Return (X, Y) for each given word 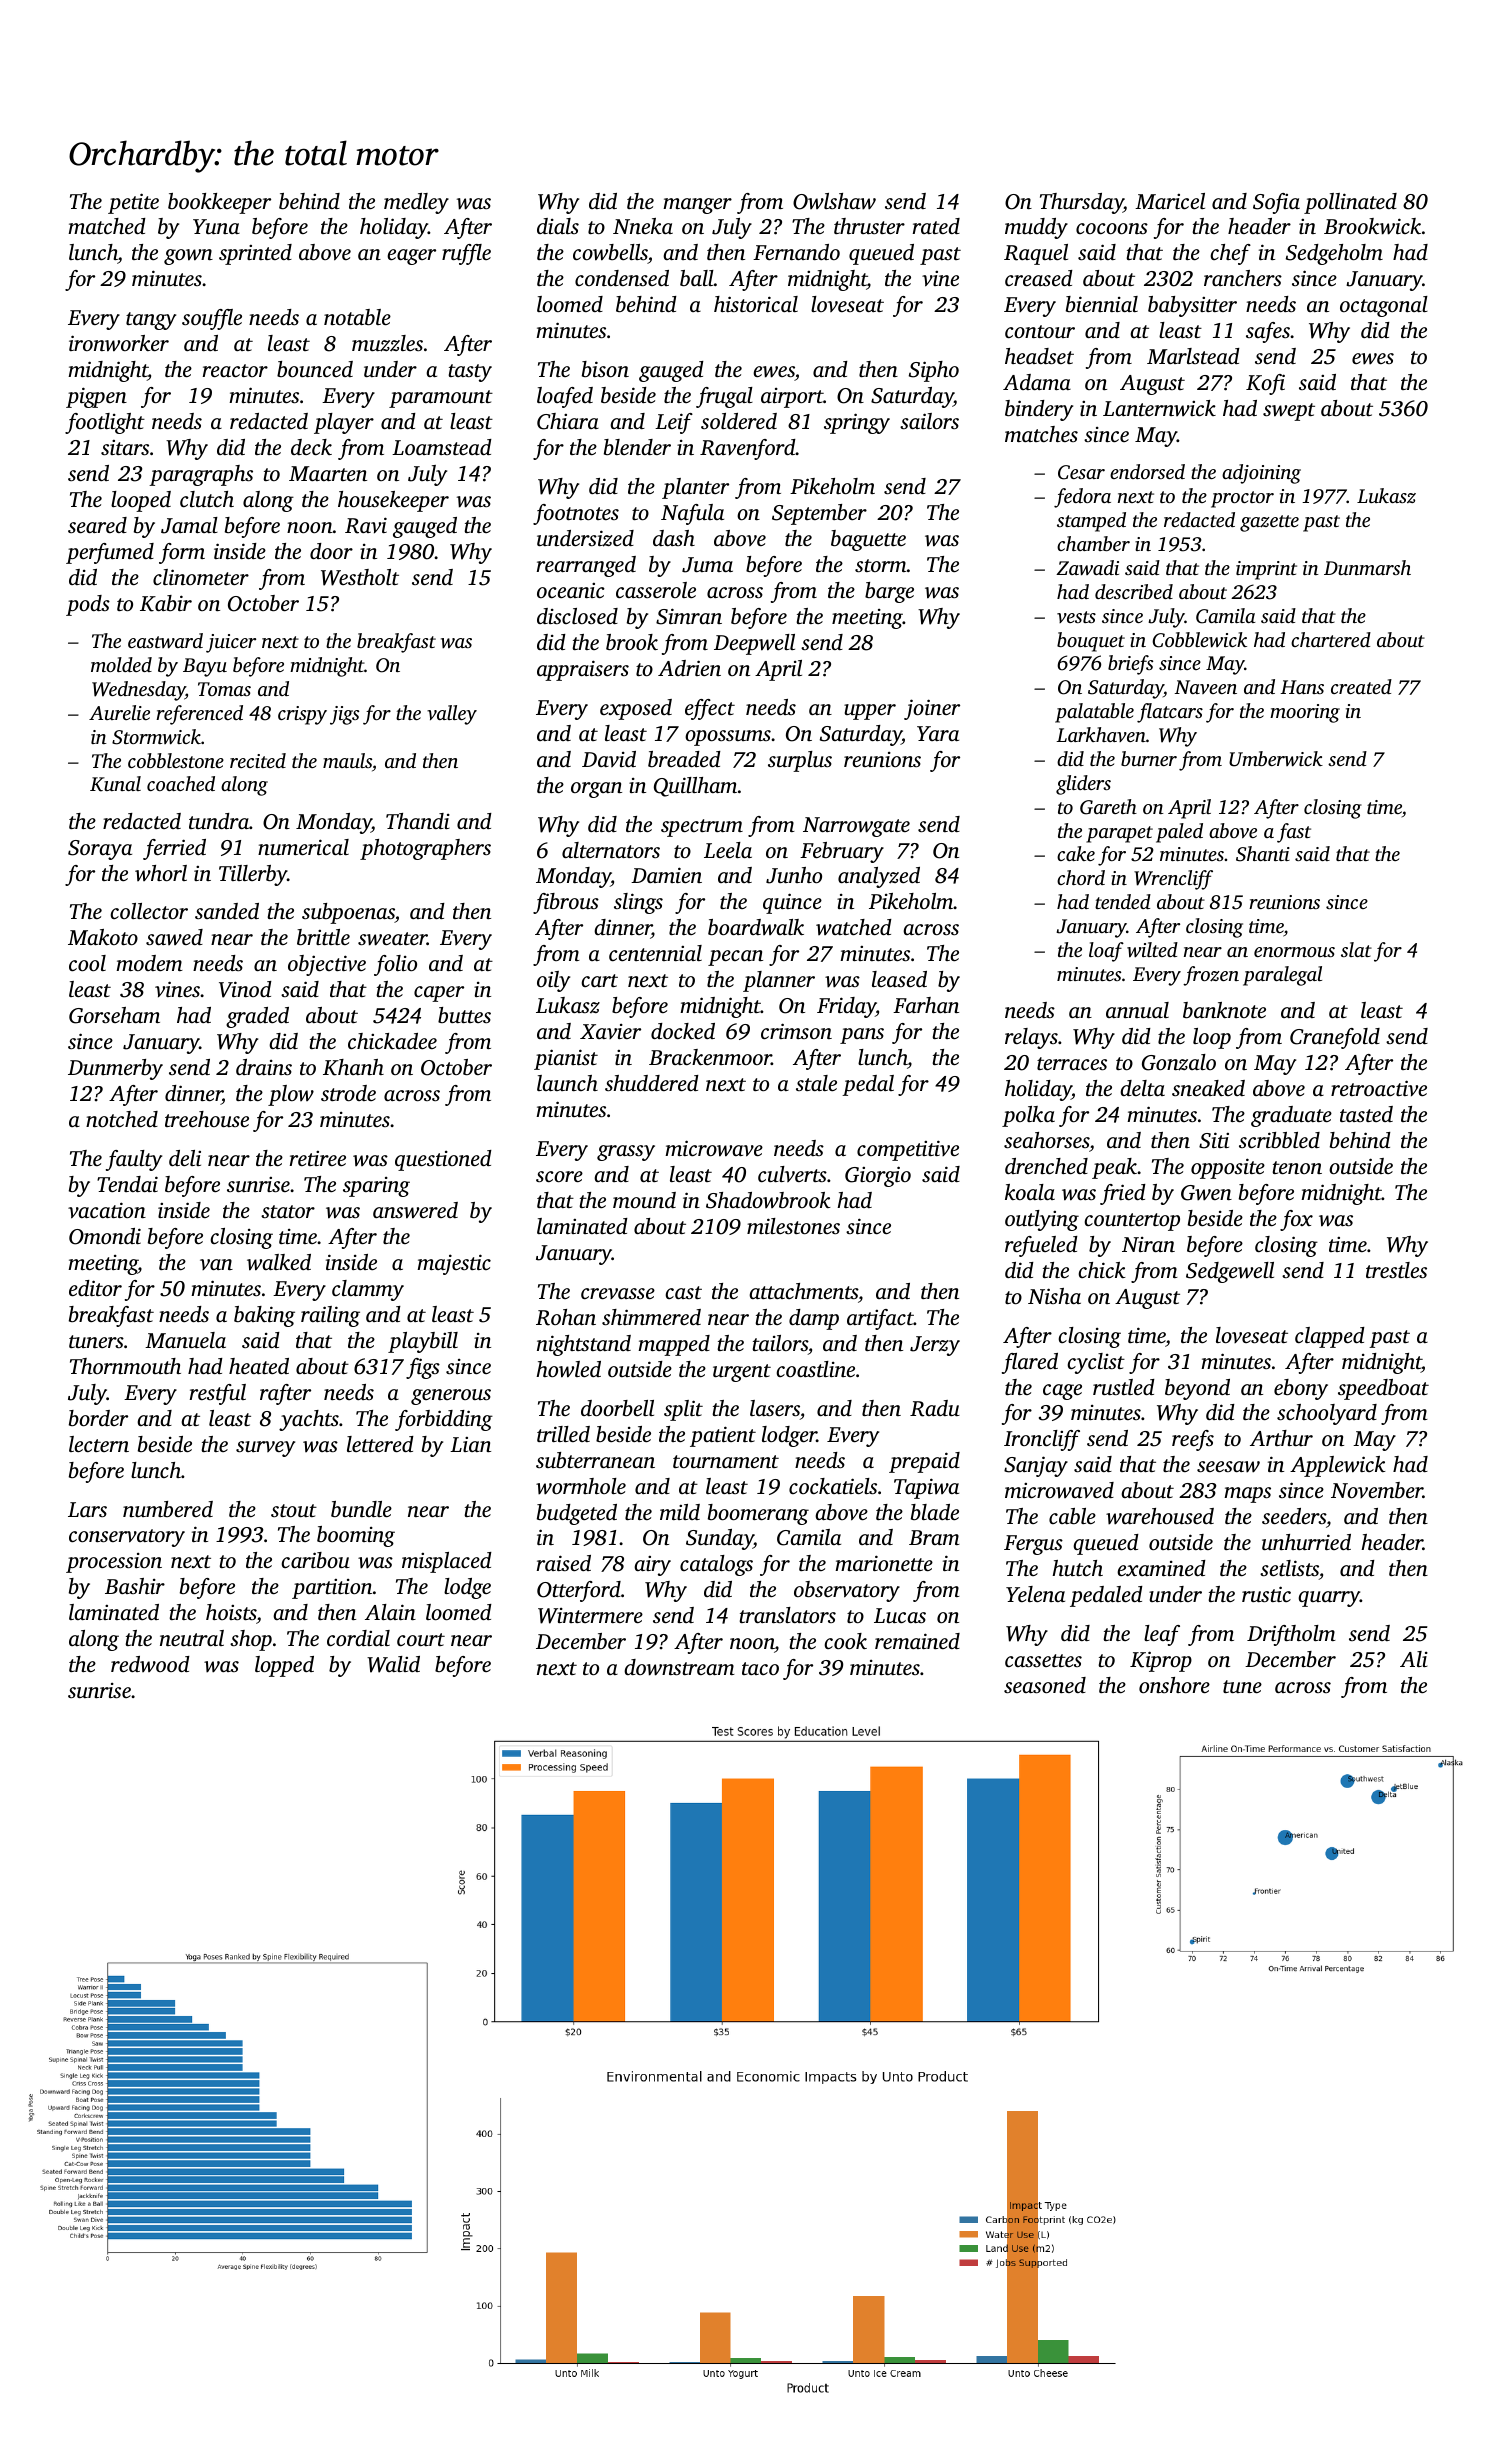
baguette (868, 540)
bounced (315, 369)
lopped (284, 1666)
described (1134, 591)
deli (185, 1158)
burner (1149, 758)
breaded (684, 759)
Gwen (1206, 1193)
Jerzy (935, 1346)
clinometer (201, 577)
